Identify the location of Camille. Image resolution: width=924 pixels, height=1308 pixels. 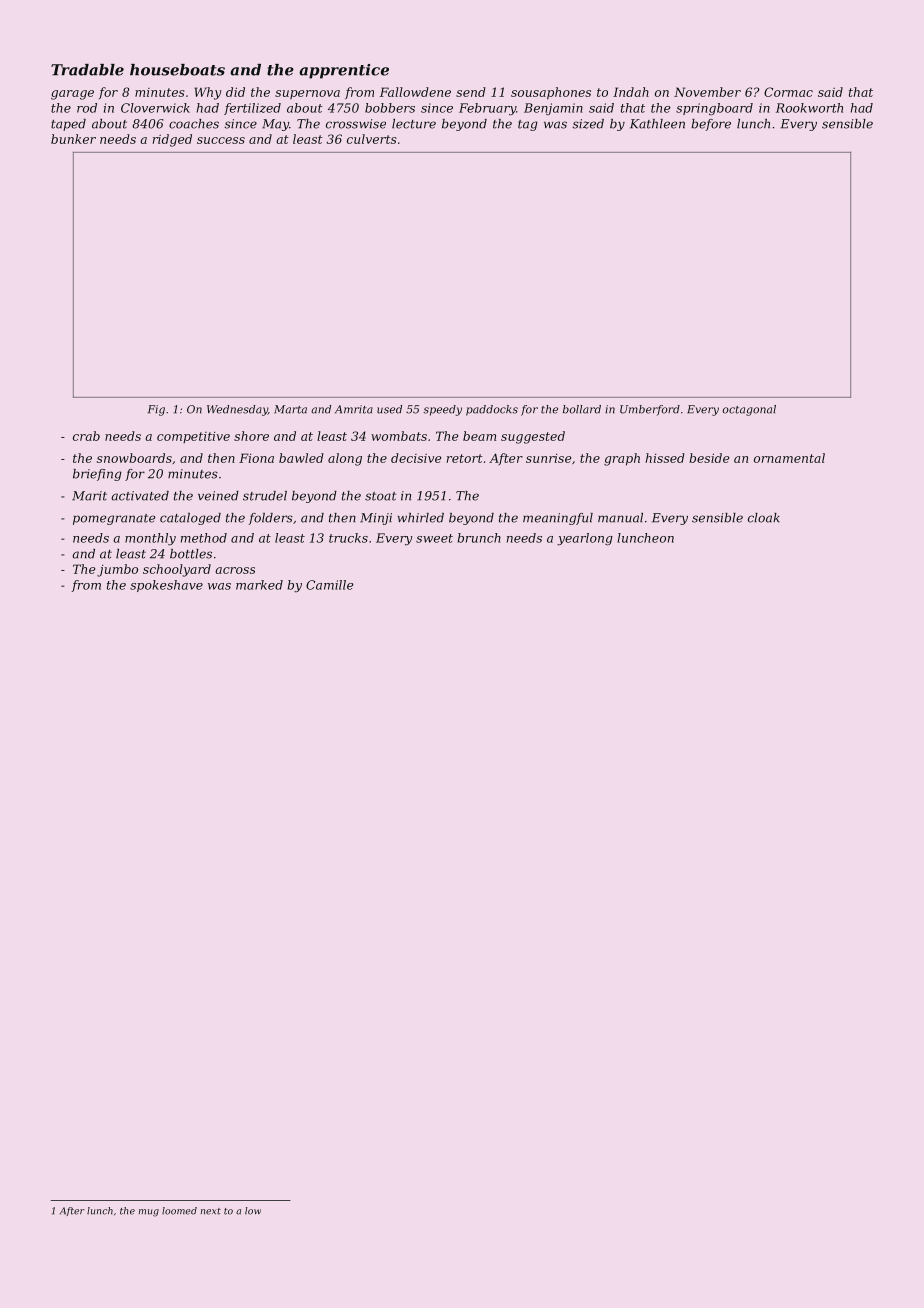
(330, 585).
